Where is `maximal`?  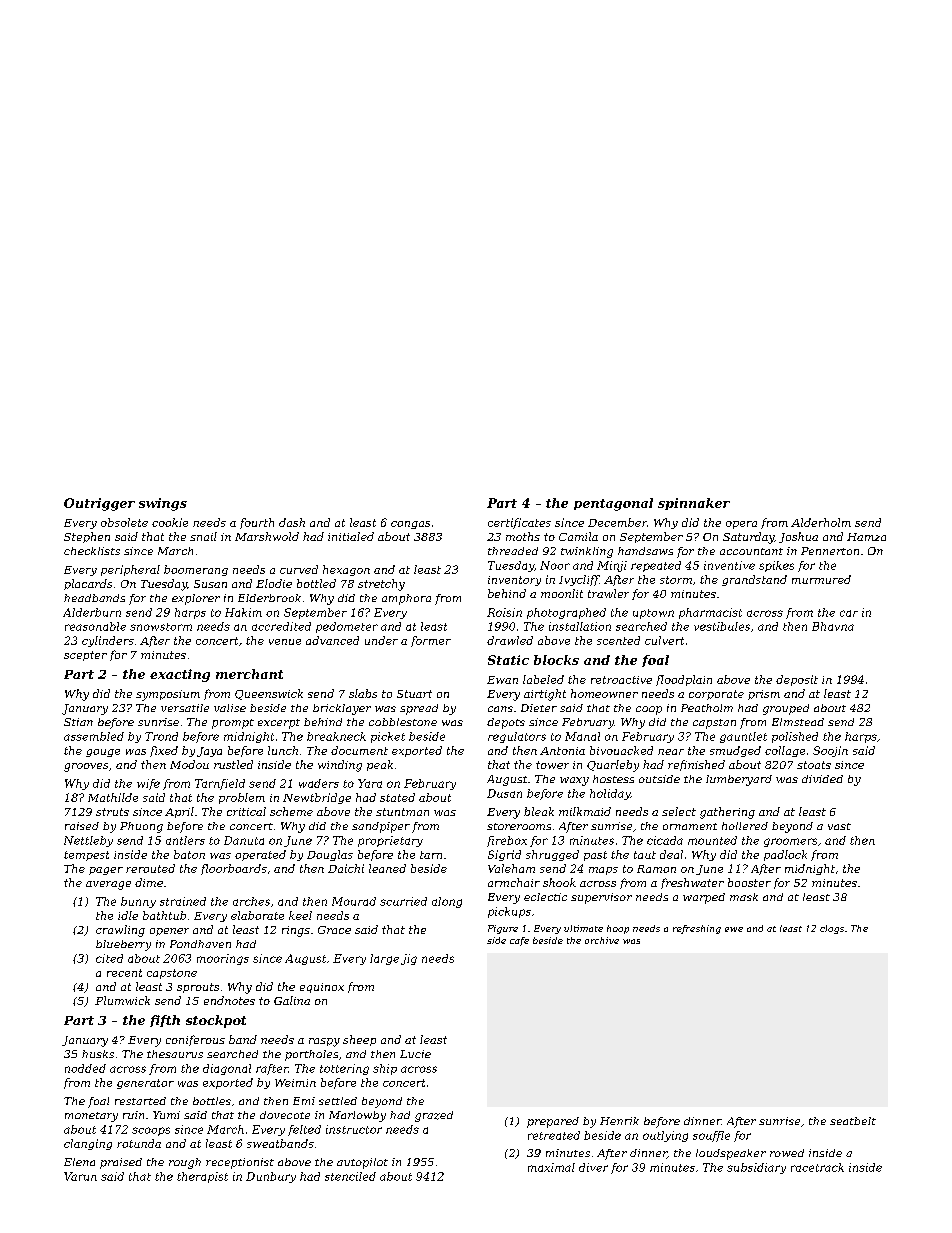
maximal is located at coordinates (551, 1167).
